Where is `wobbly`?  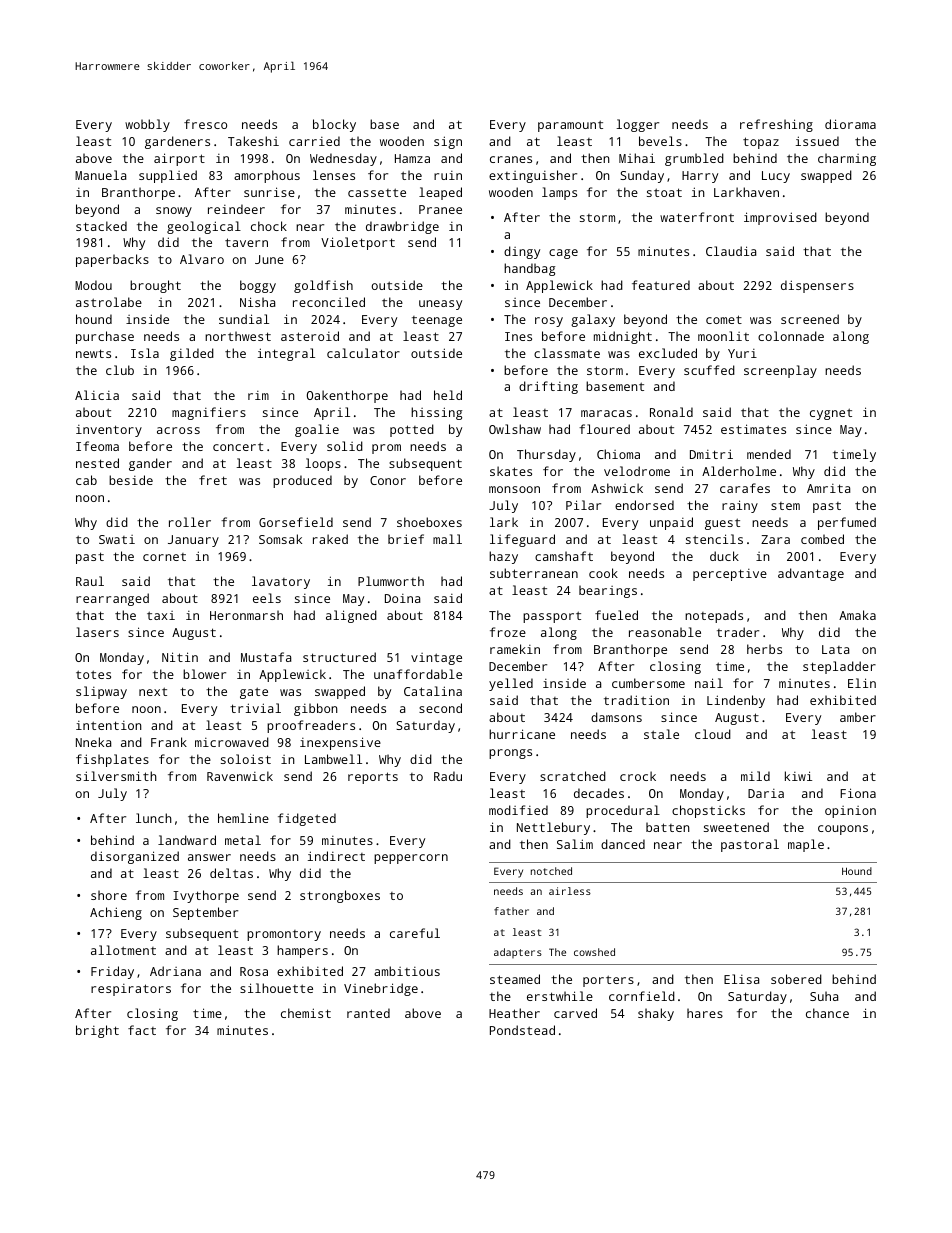 wobbly is located at coordinates (147, 125).
